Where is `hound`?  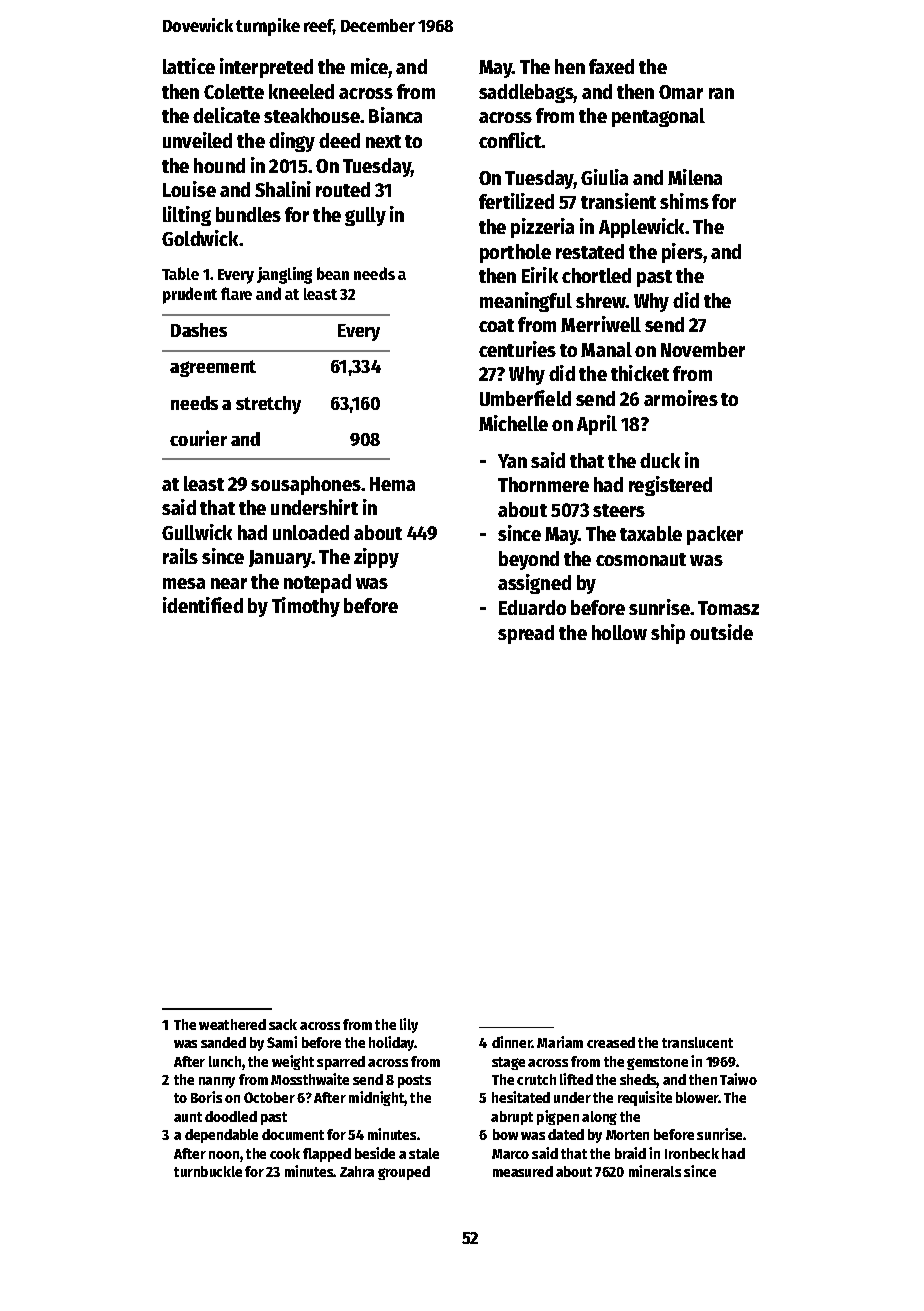
hound is located at coordinates (219, 165).
